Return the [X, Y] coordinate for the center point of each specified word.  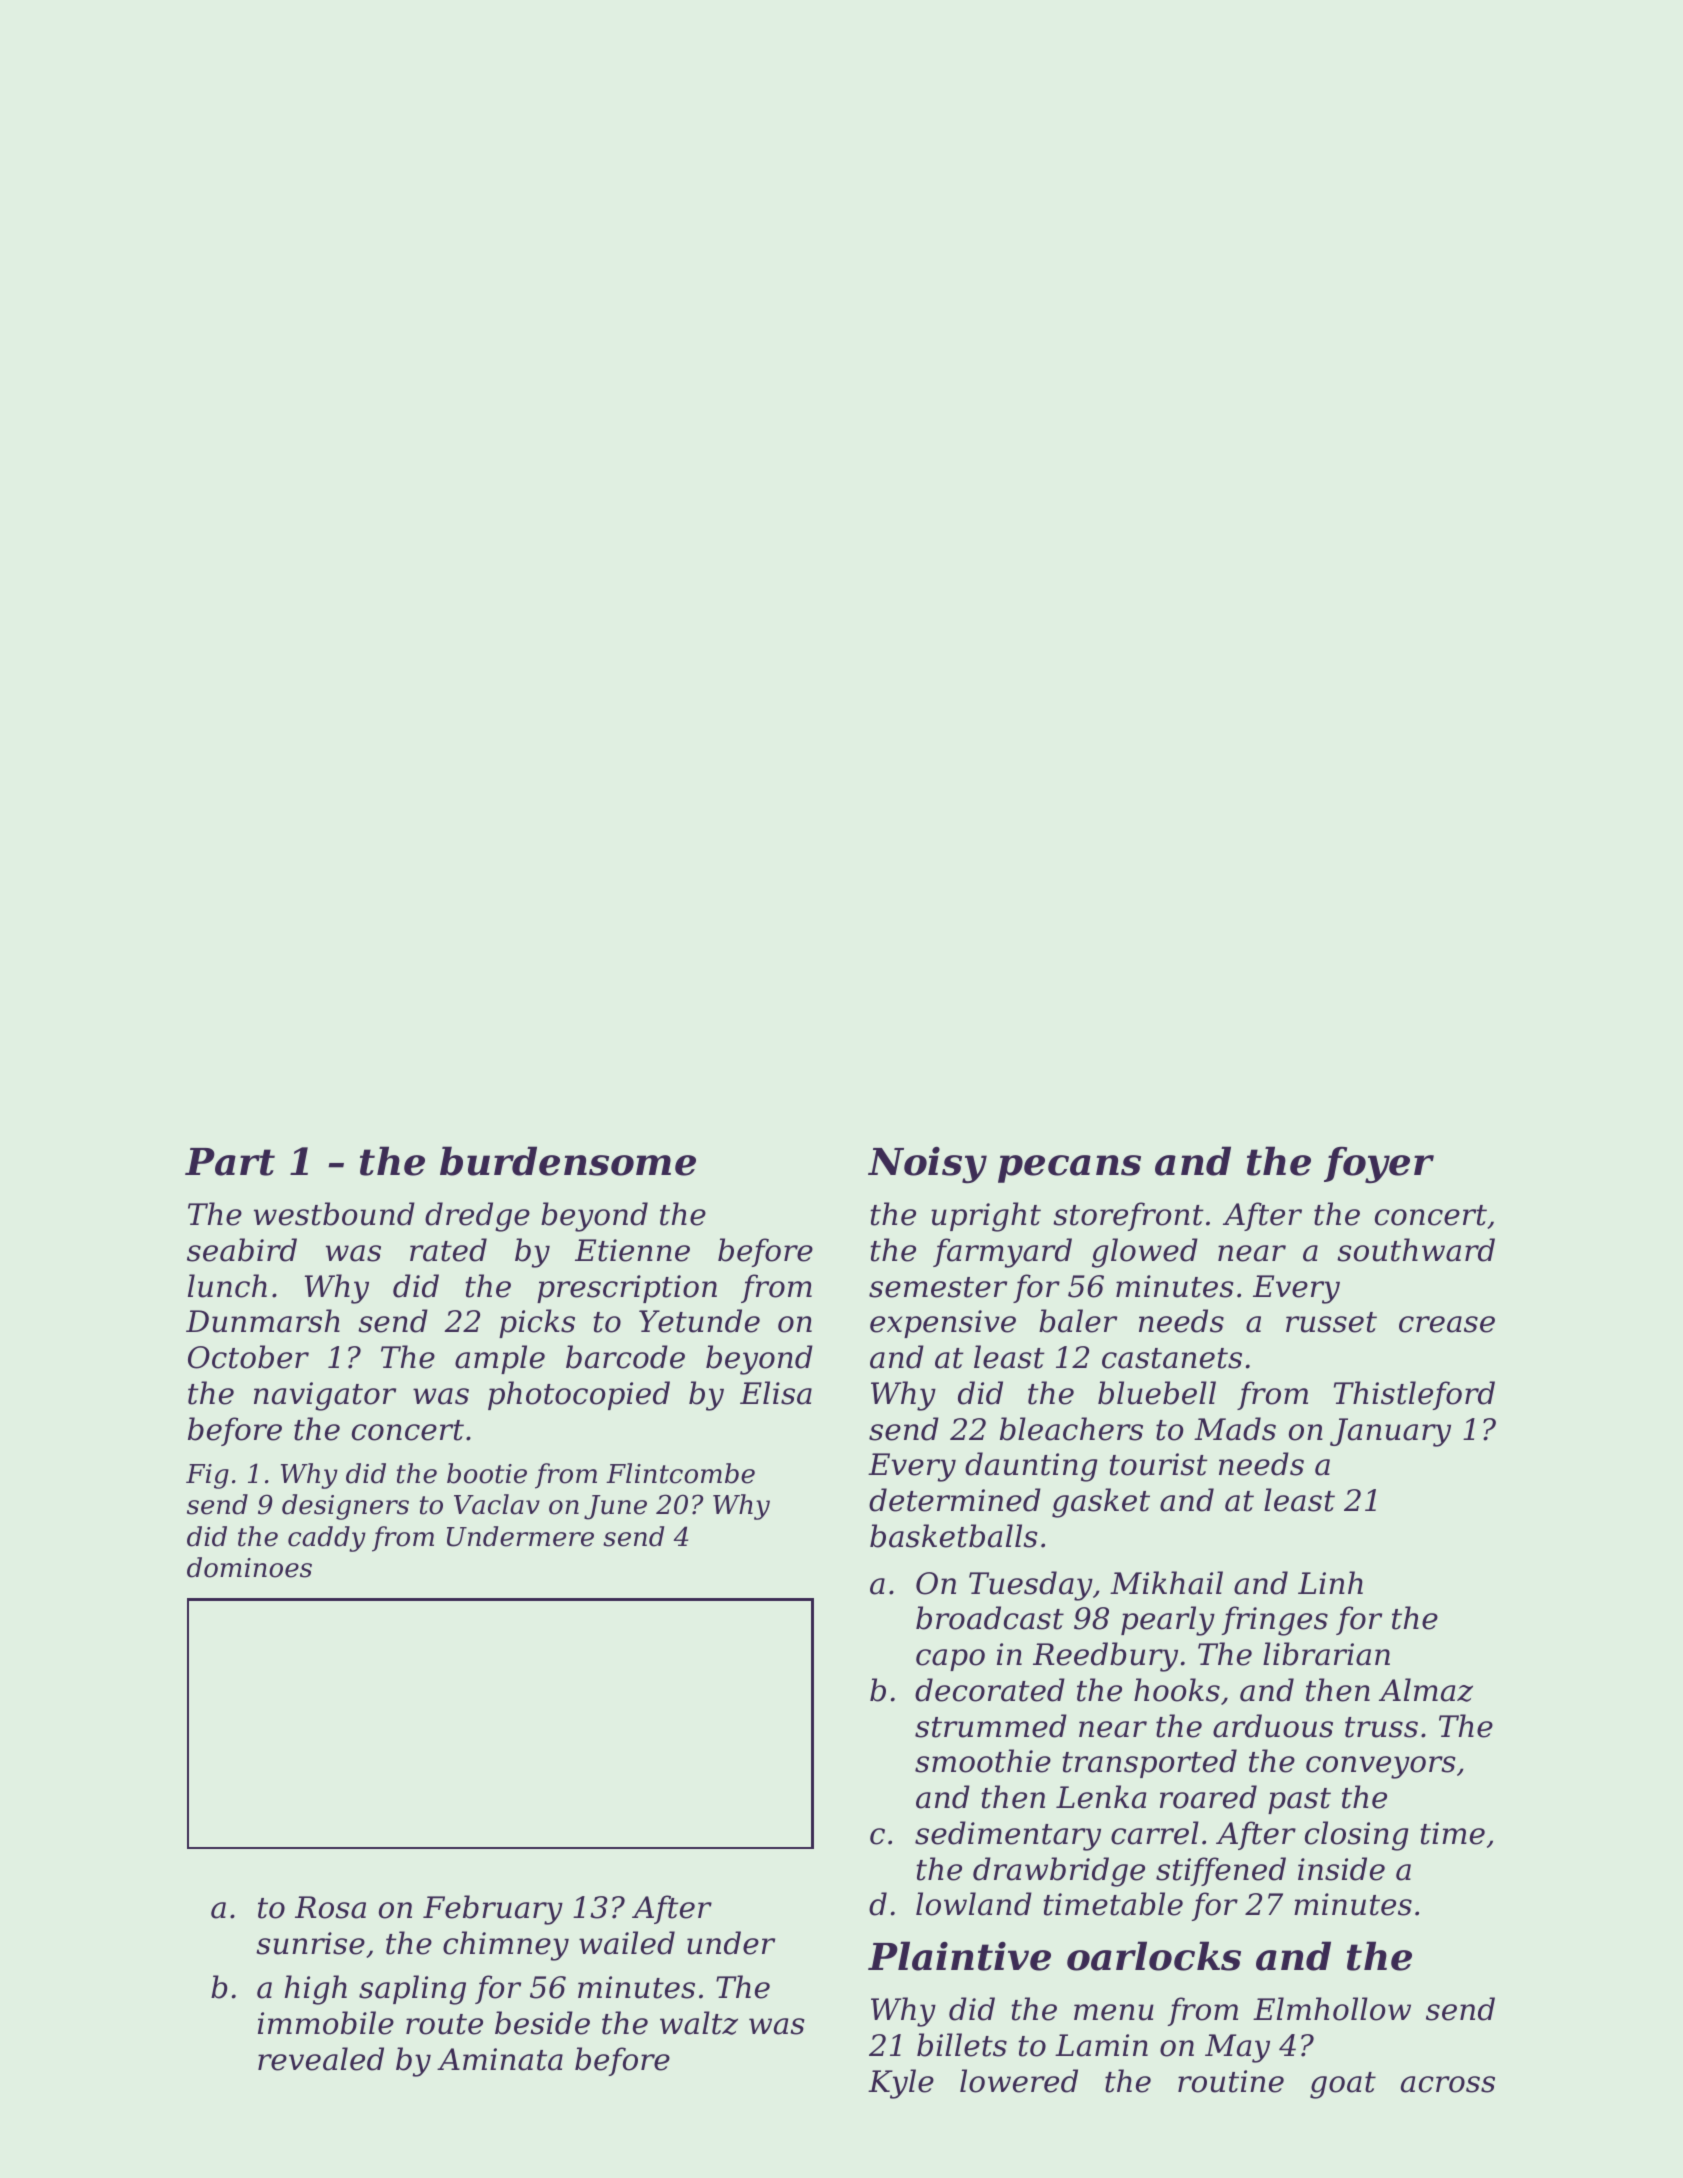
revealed [321, 2059]
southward [1416, 1250]
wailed [627, 1943]
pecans [1069, 1169]
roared [1208, 1797]
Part [230, 1162]
